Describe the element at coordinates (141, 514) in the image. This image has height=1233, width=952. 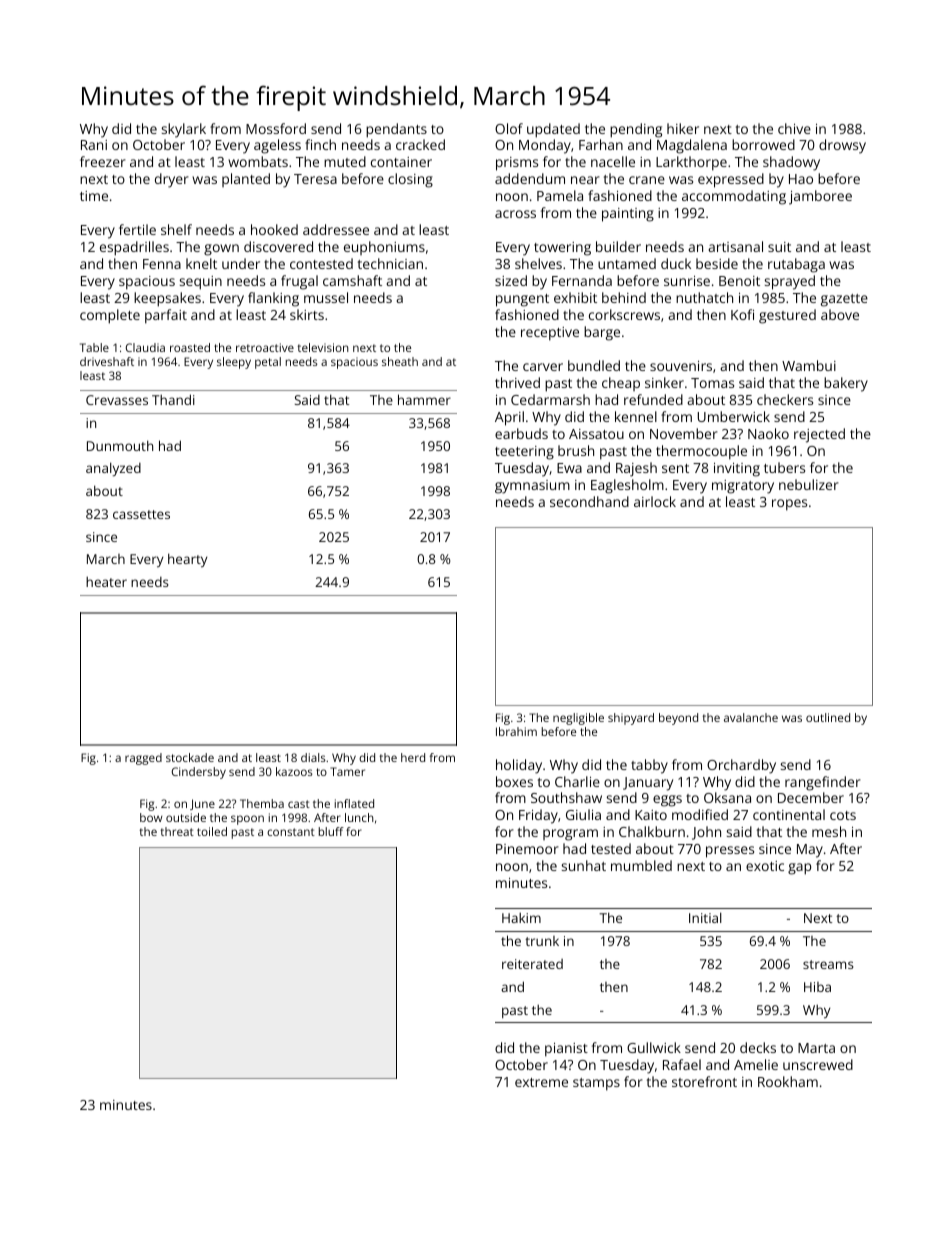
I see `cassettes` at that location.
